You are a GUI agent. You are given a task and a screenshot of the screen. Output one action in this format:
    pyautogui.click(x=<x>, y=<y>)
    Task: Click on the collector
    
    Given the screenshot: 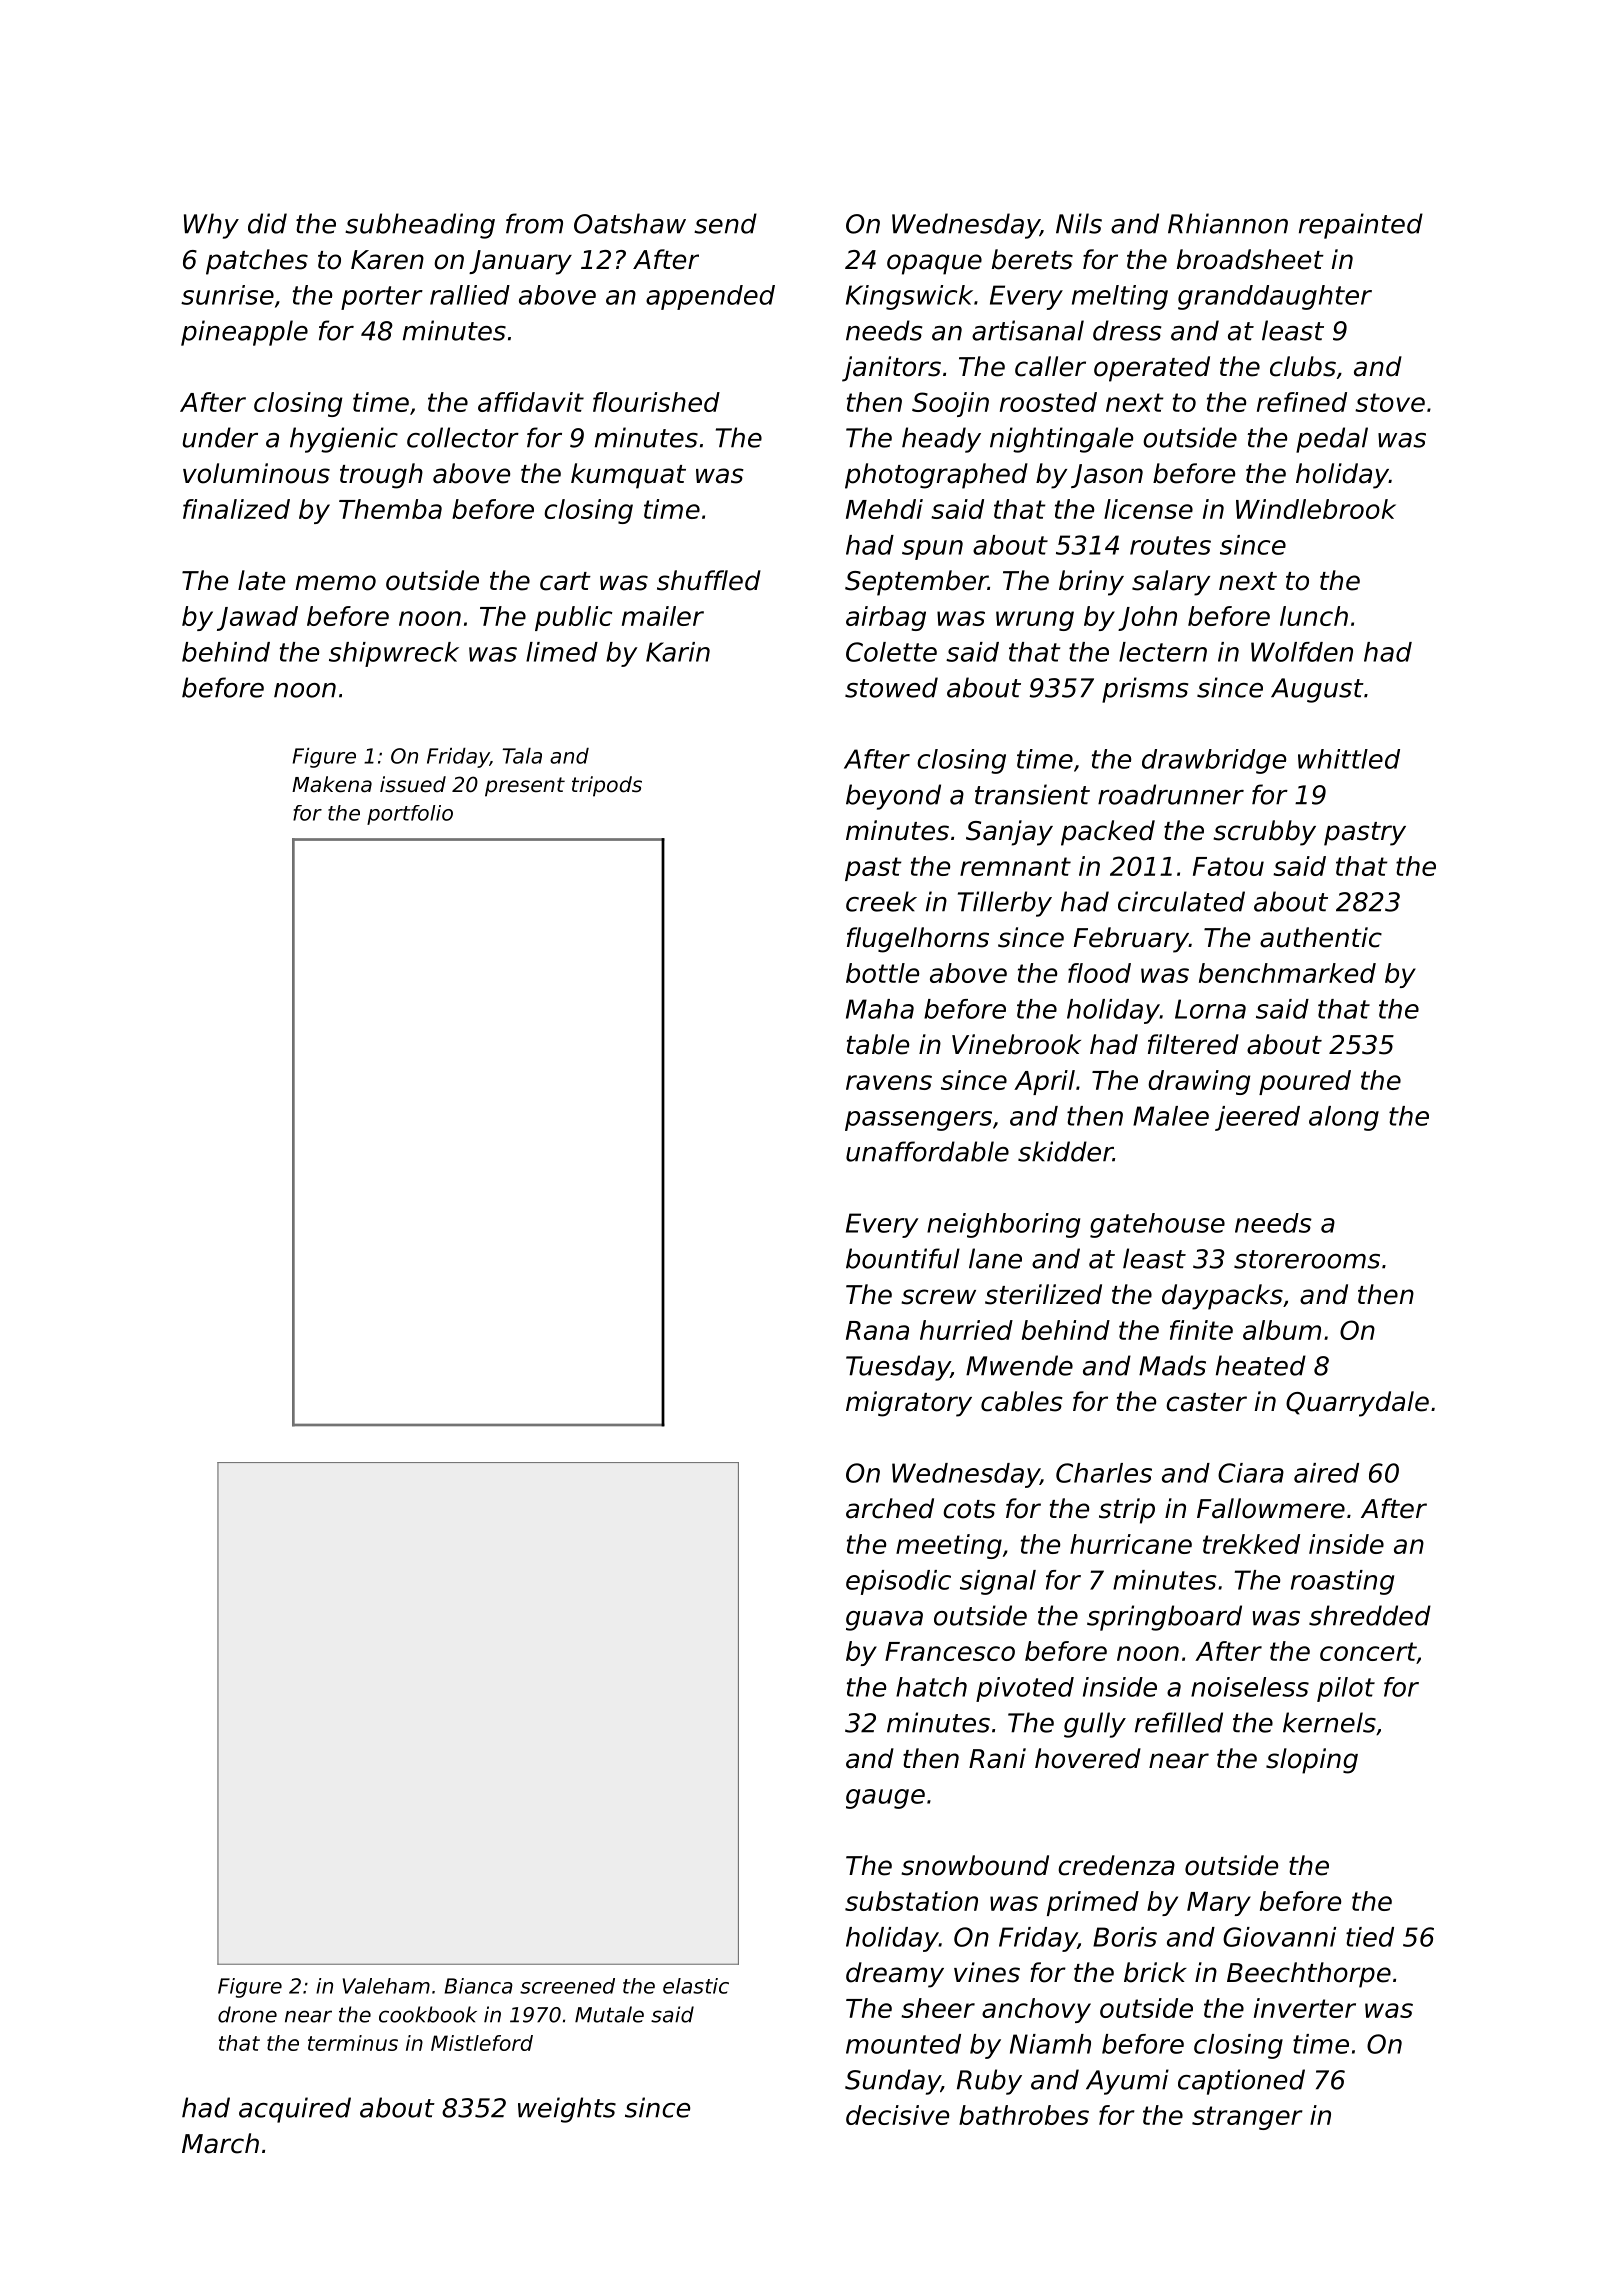 What is the action you would take?
    pyautogui.click(x=463, y=437)
